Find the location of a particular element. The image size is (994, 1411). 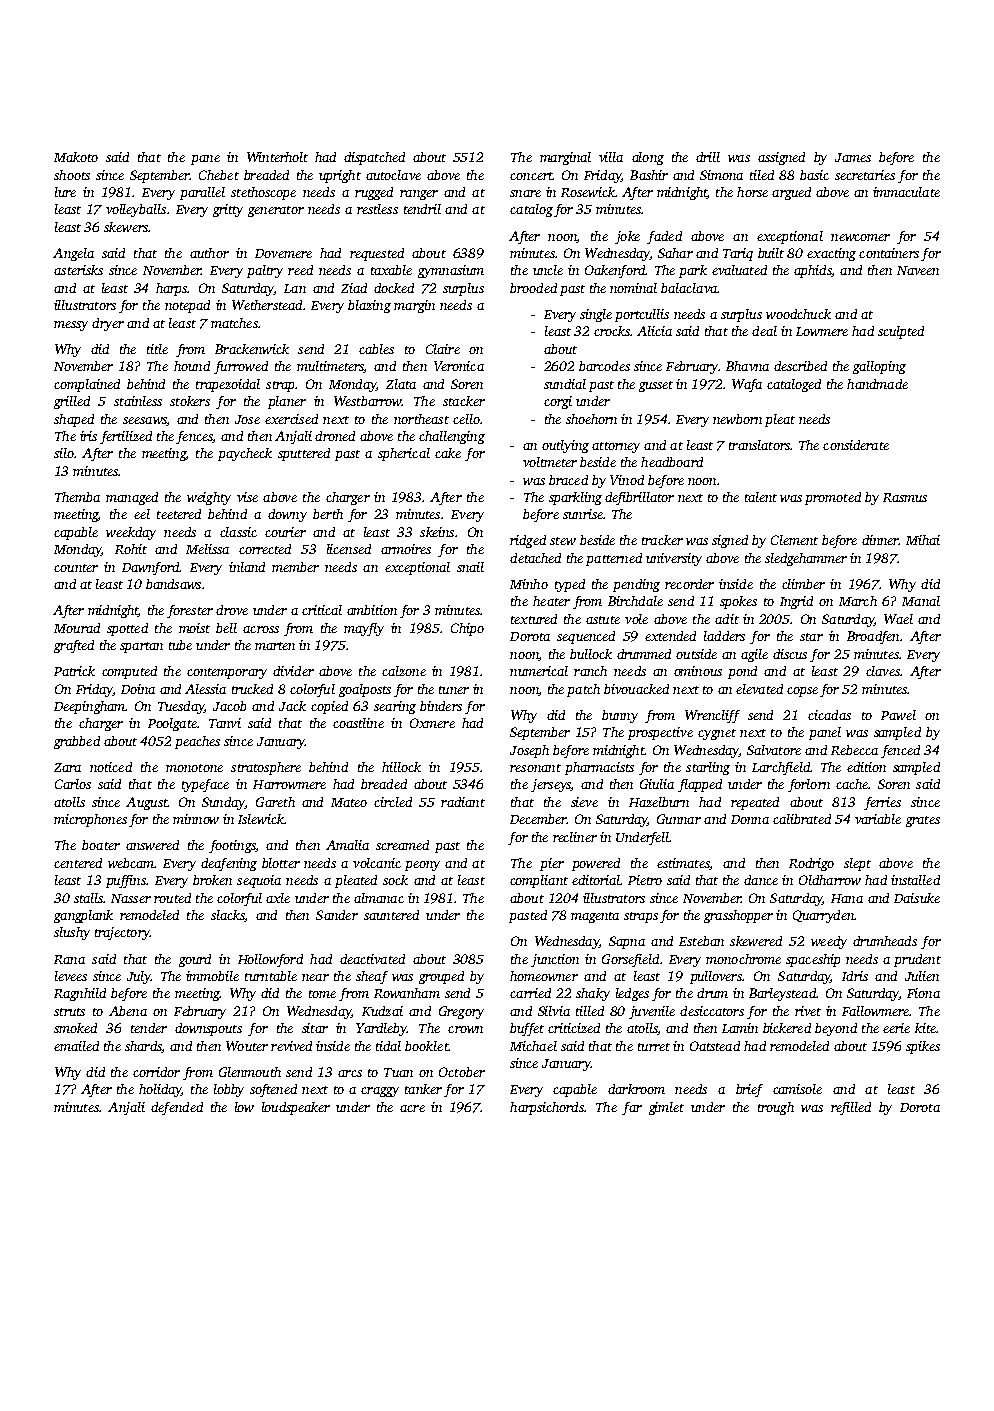

James is located at coordinates (853, 157).
